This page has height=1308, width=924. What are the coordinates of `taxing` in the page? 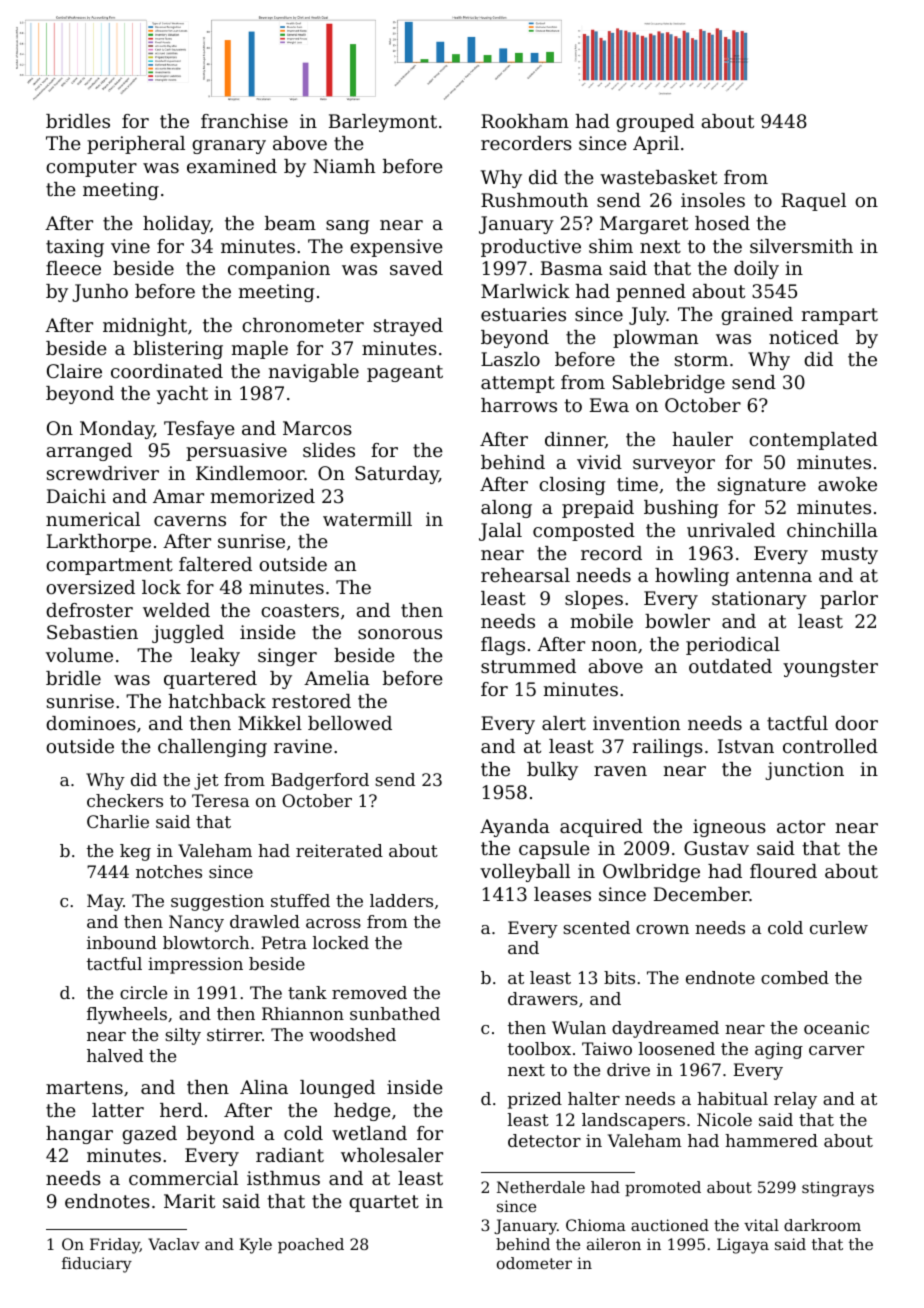 It's located at (75, 248).
